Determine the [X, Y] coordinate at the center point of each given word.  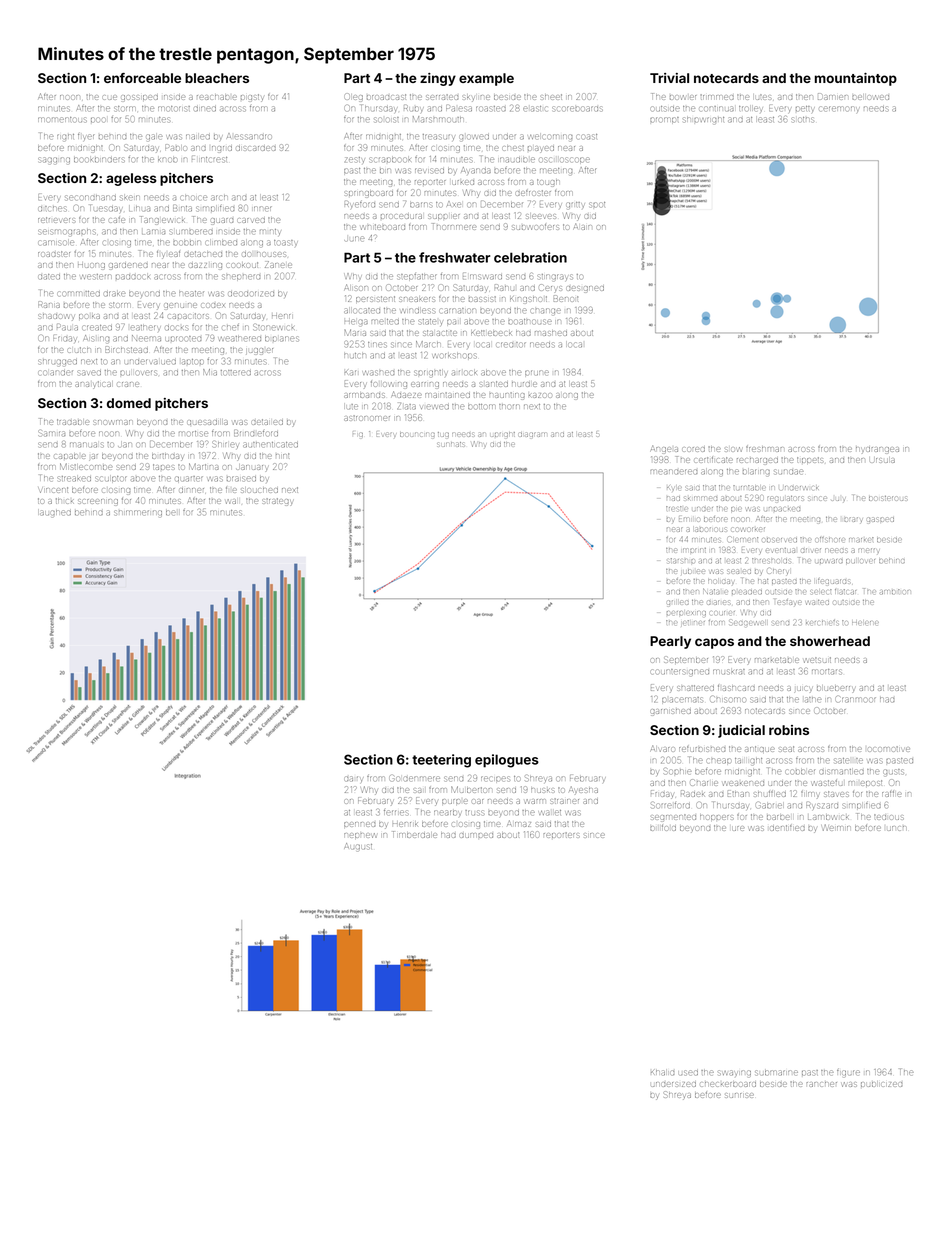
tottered [236, 372]
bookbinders [99, 159]
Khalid [662, 1072]
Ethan [738, 793]
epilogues [507, 761]
